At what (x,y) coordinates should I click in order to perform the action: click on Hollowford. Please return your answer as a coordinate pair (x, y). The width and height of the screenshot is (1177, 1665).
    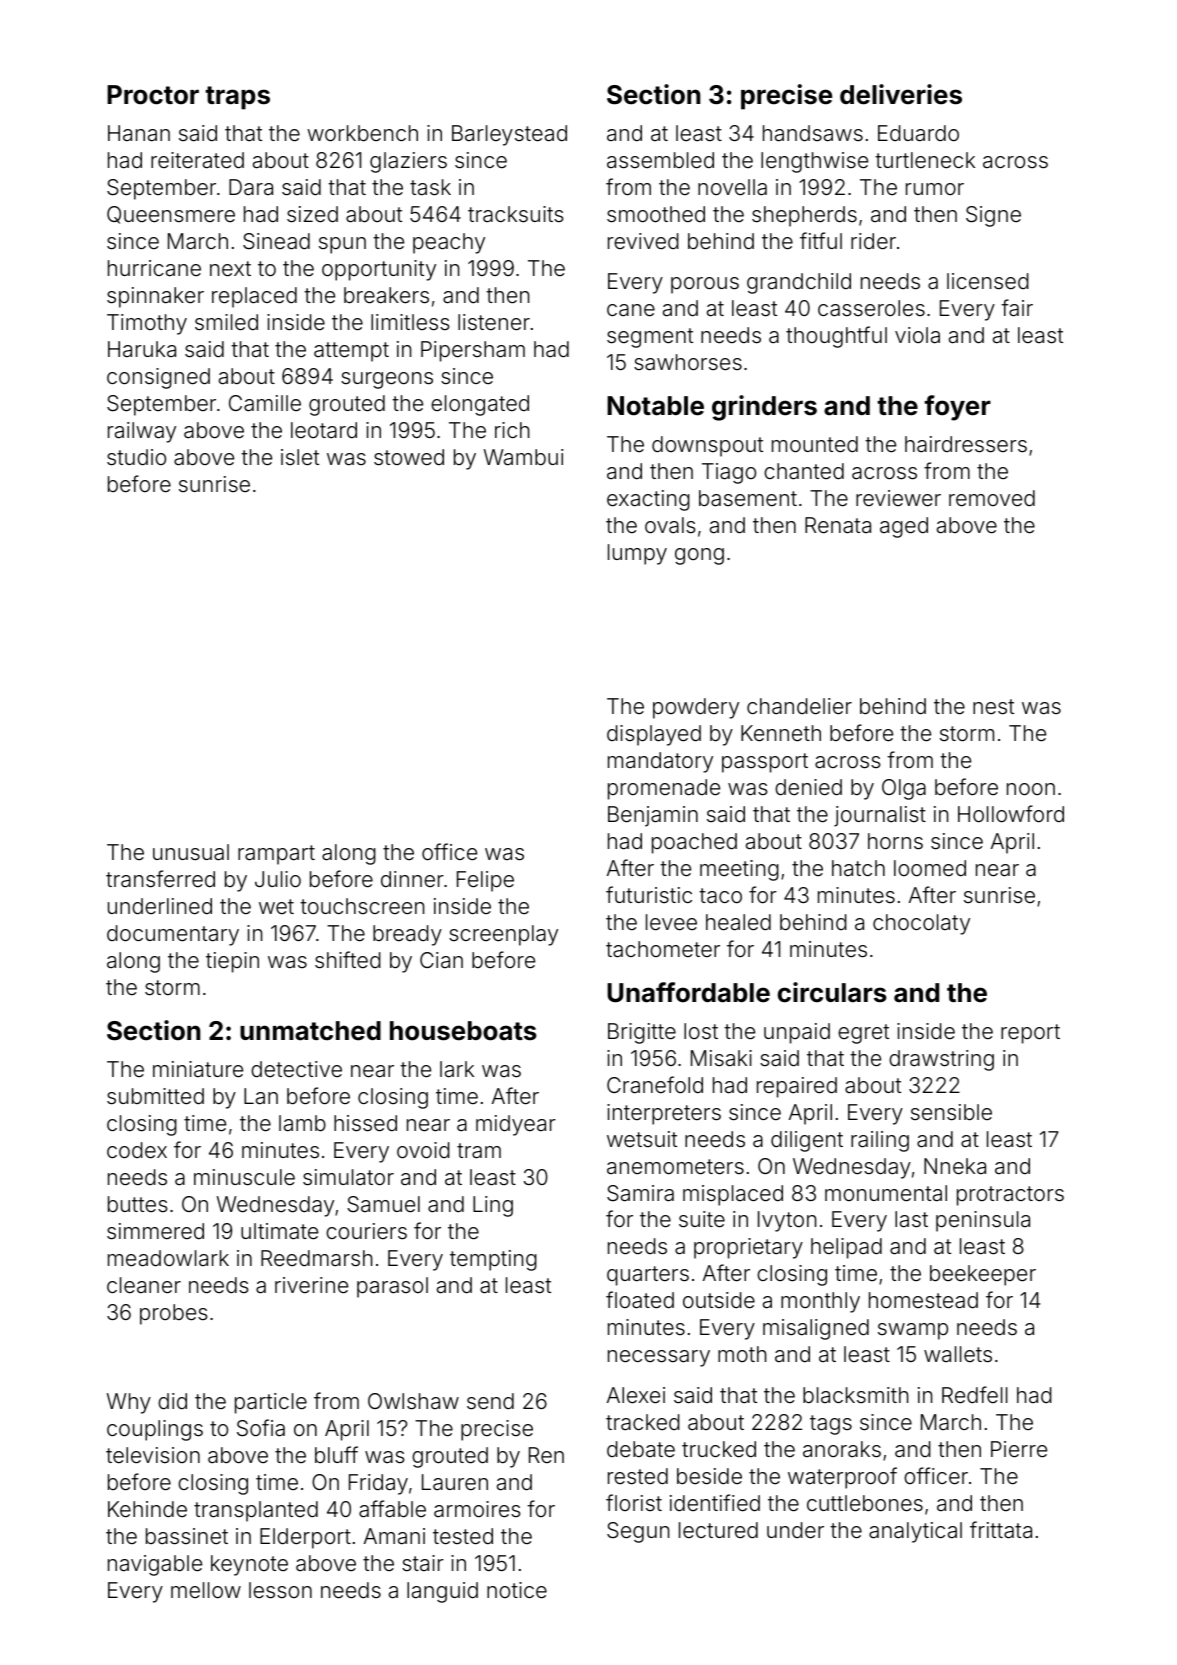
    Looking at the image, I should click on (1011, 814).
